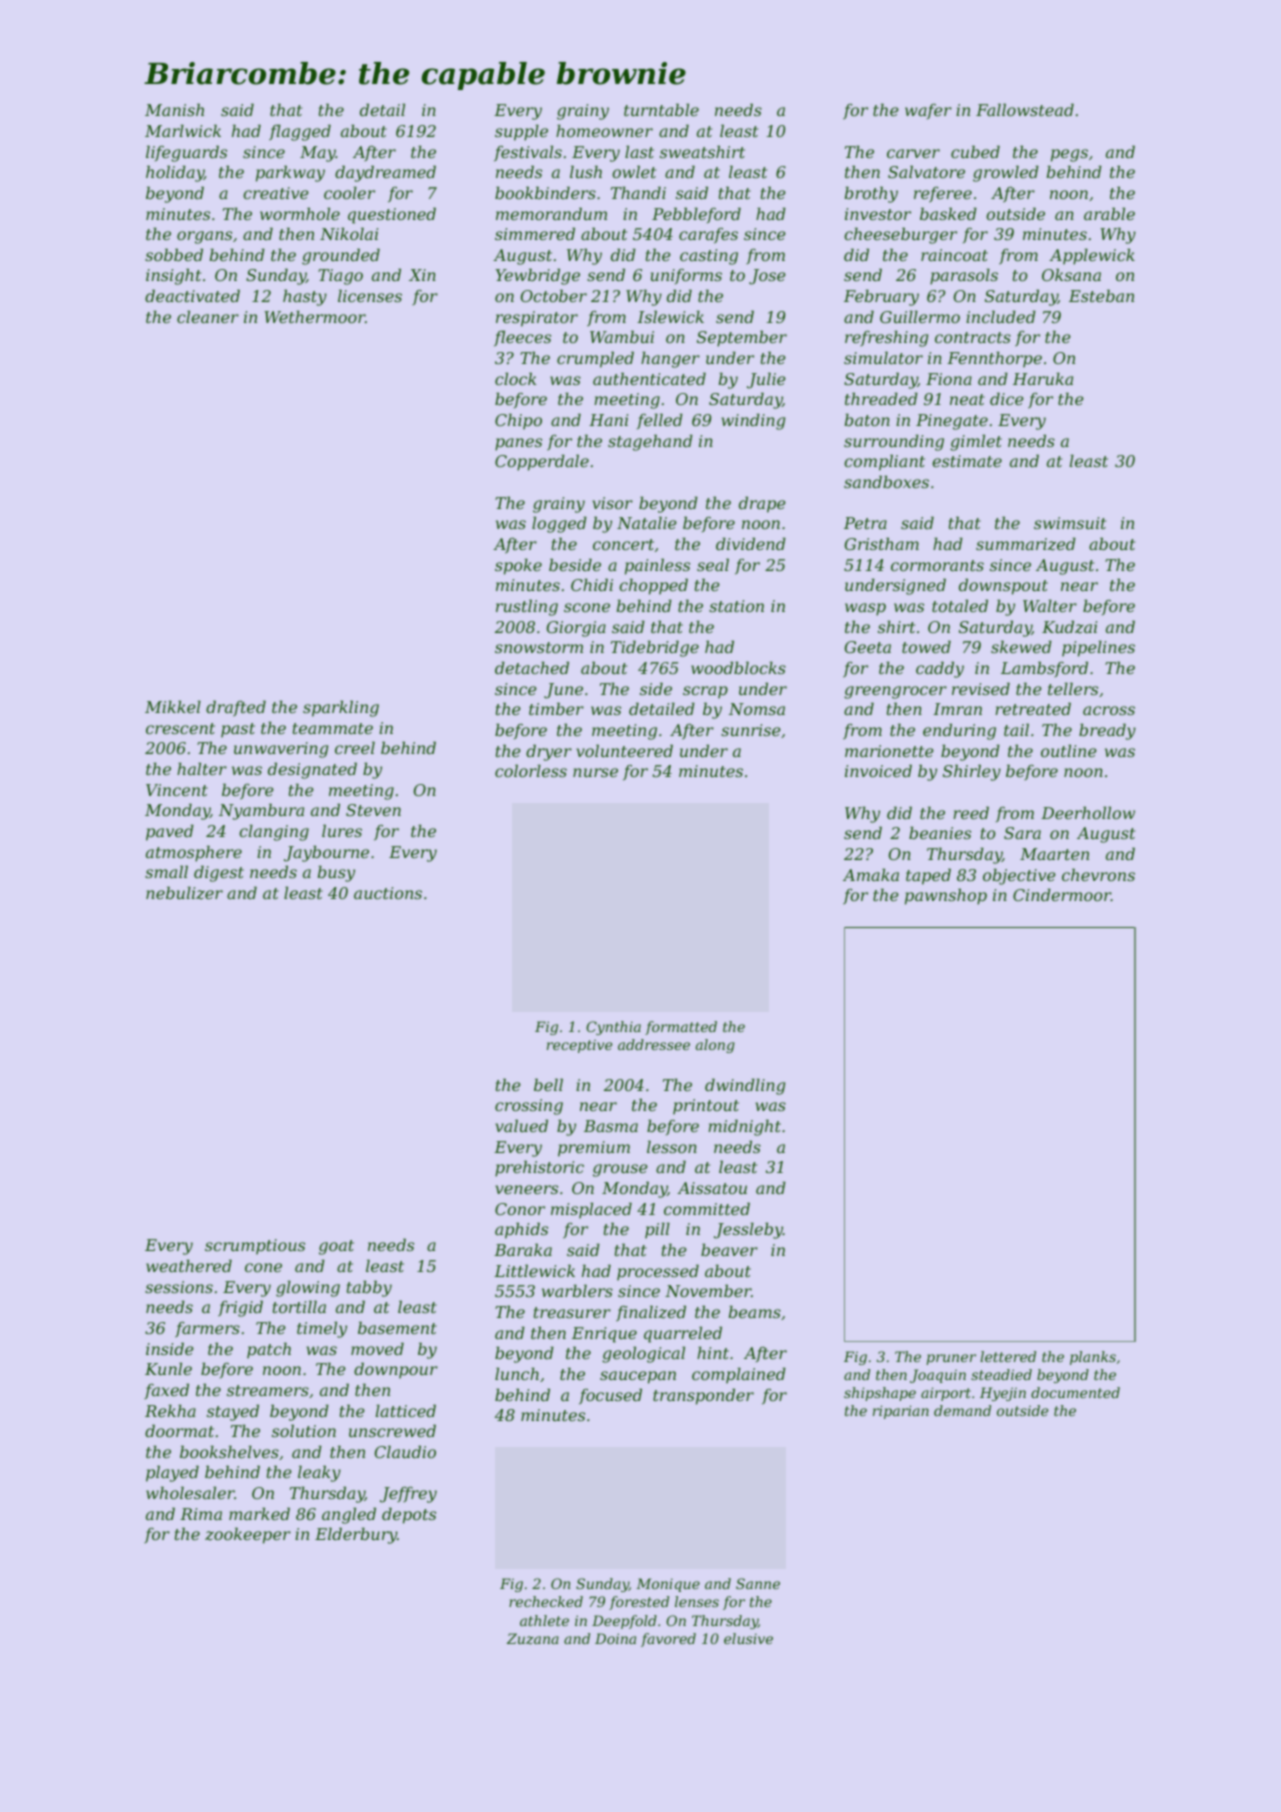  What do you see at coordinates (377, 1348) in the screenshot?
I see `moved` at bounding box center [377, 1348].
